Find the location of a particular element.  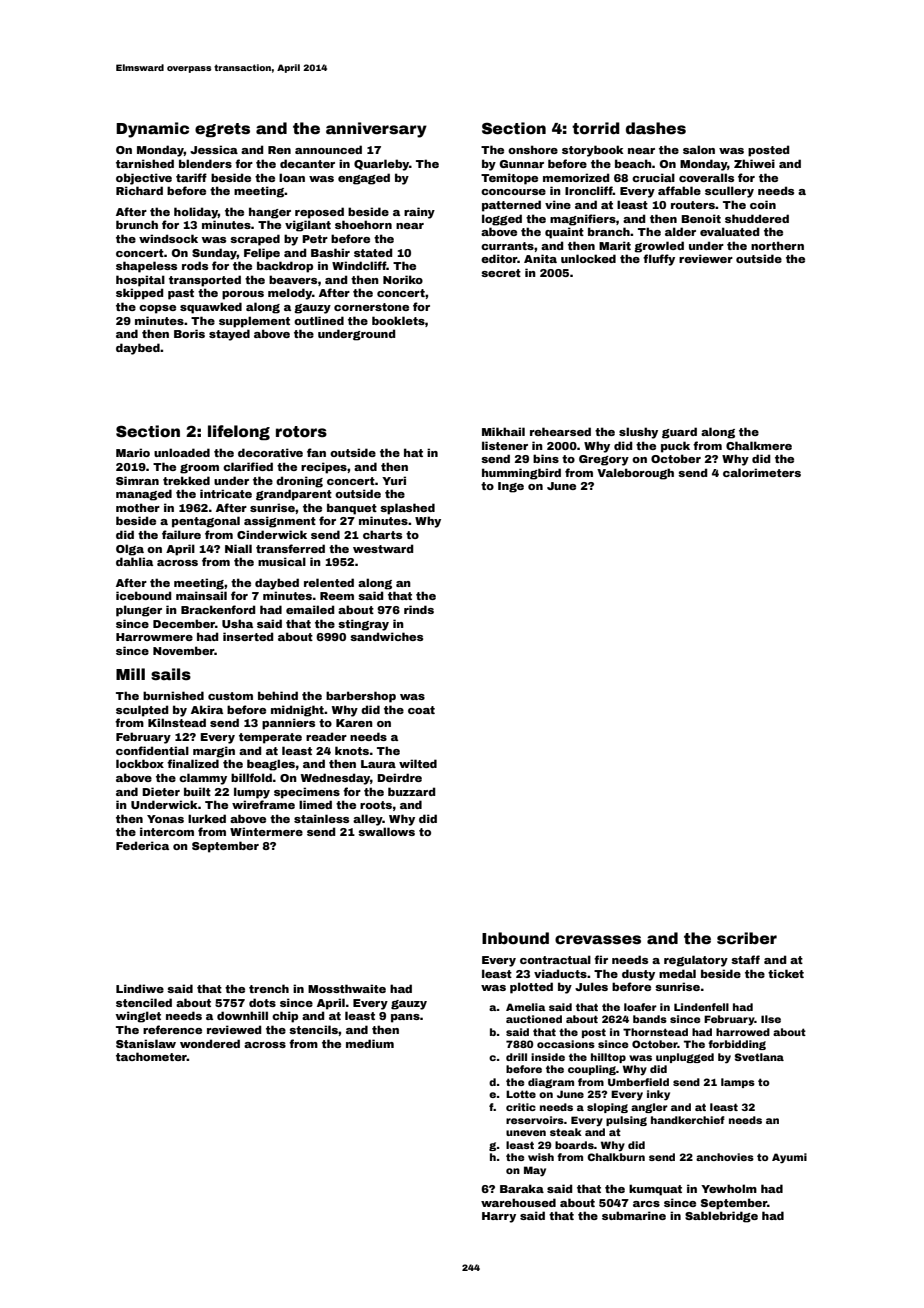

anniversary is located at coordinates (376, 130).
